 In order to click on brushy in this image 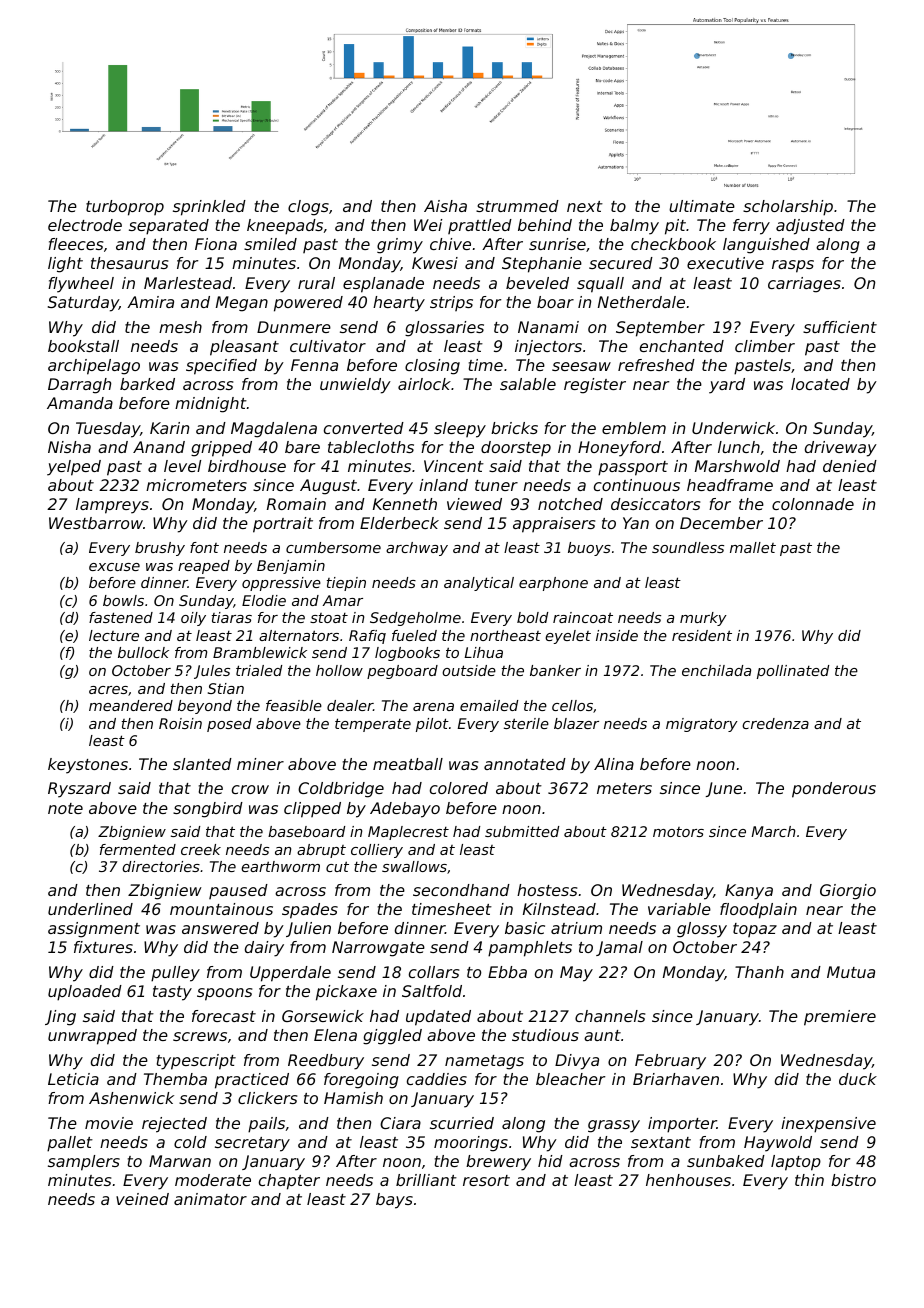, I will do `click(160, 549)`.
